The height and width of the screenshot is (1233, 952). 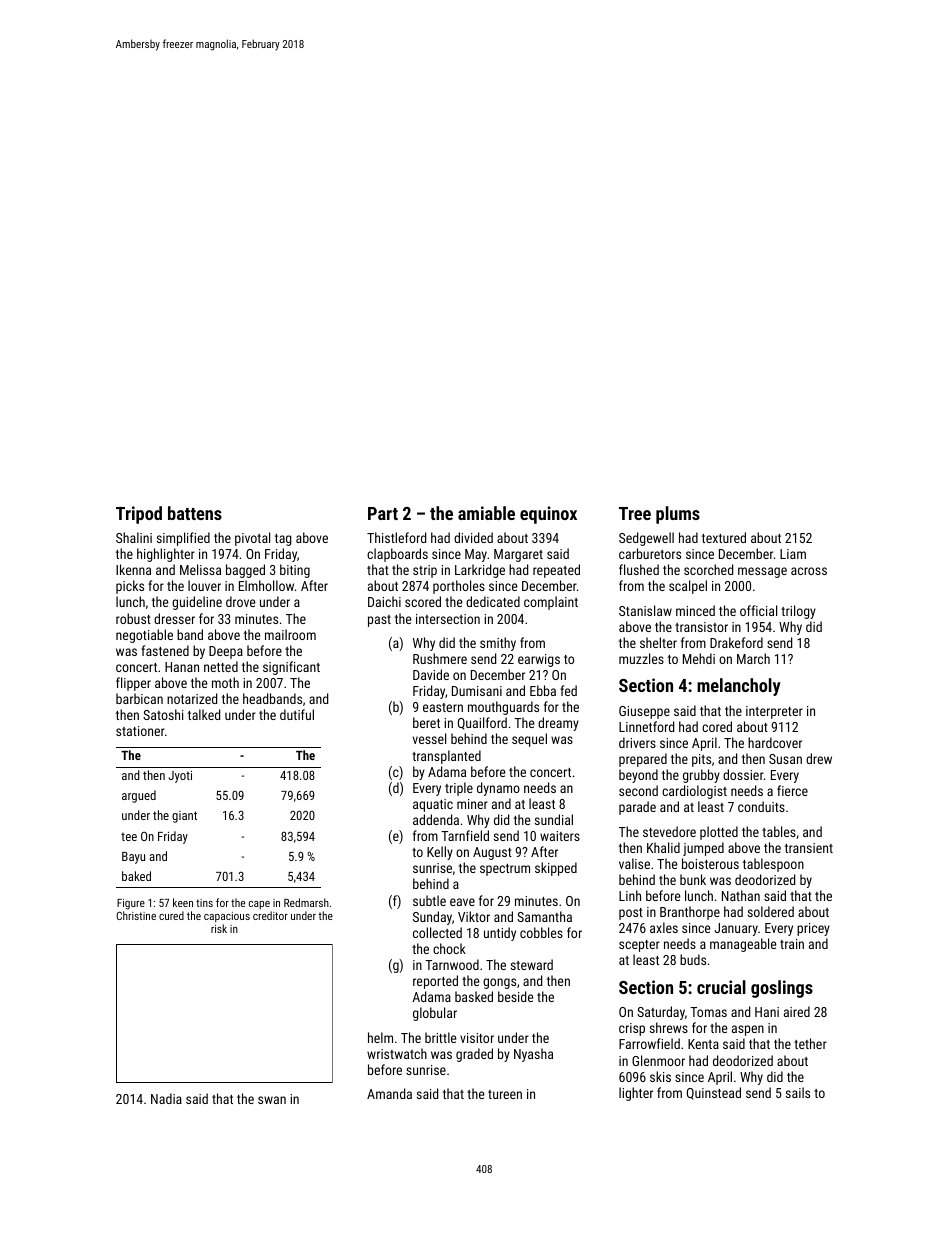 I want to click on Redmarsh, so click(x=306, y=902).
